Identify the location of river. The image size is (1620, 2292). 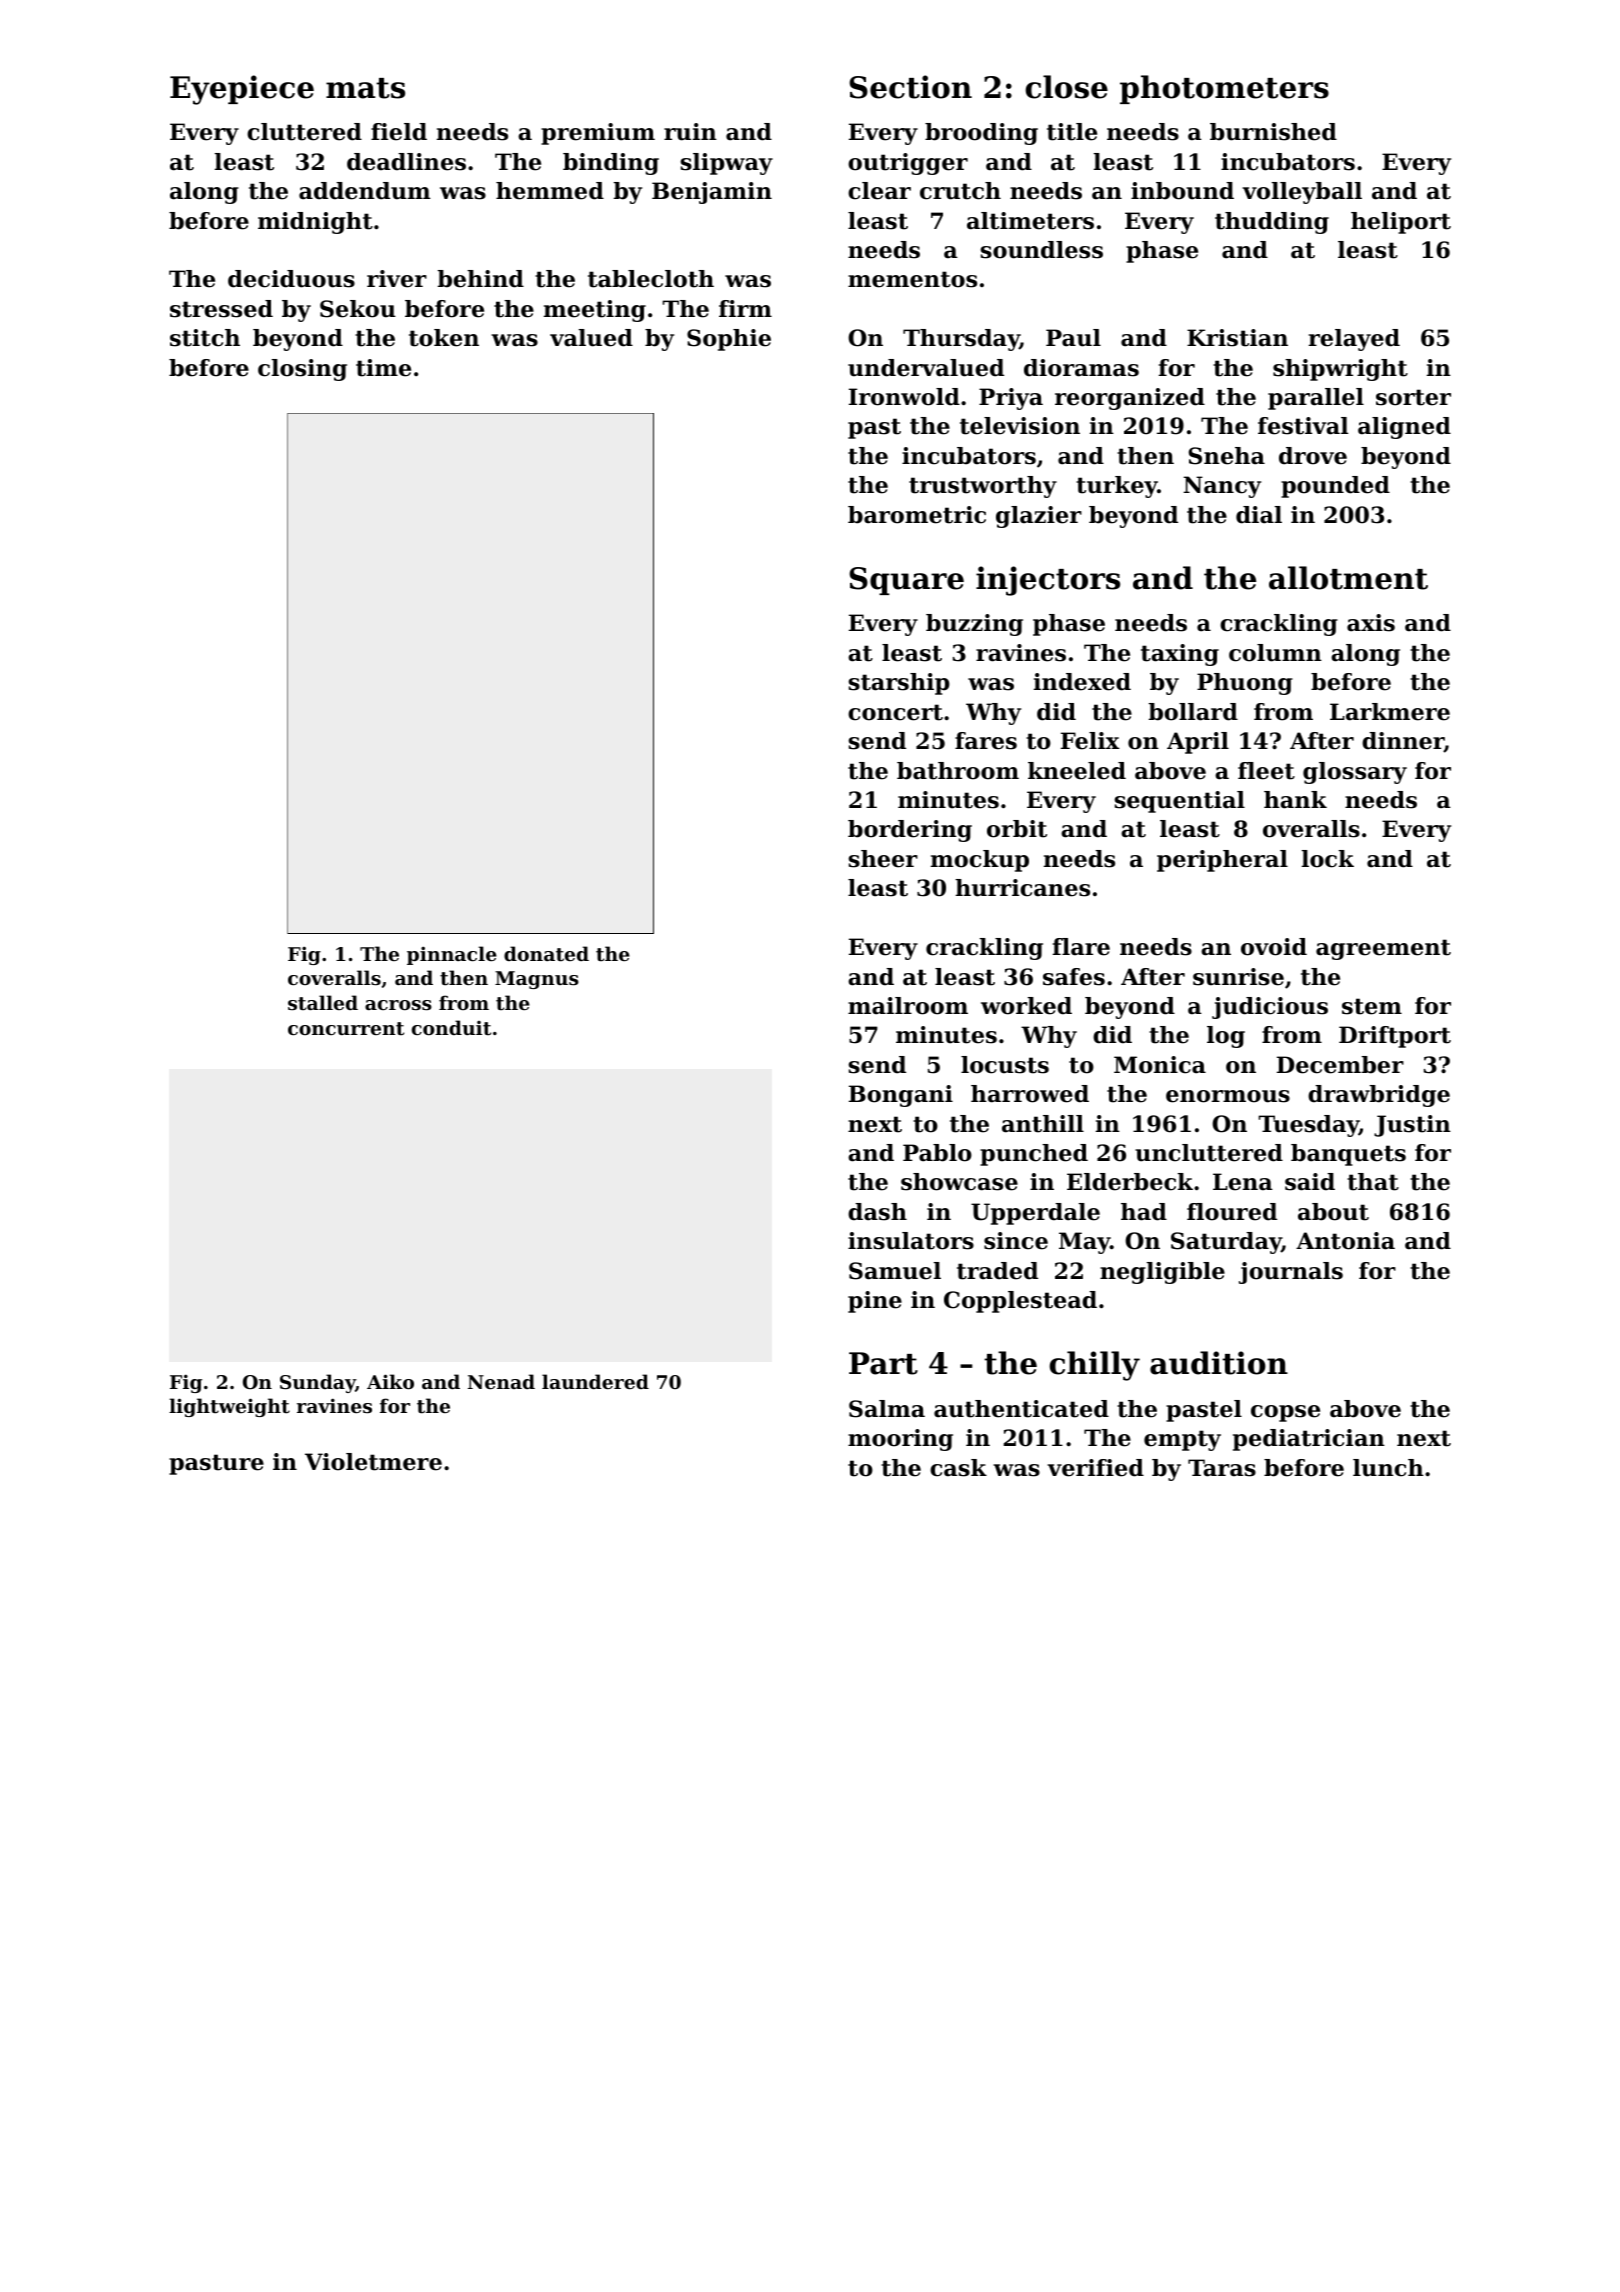
(397, 279).
